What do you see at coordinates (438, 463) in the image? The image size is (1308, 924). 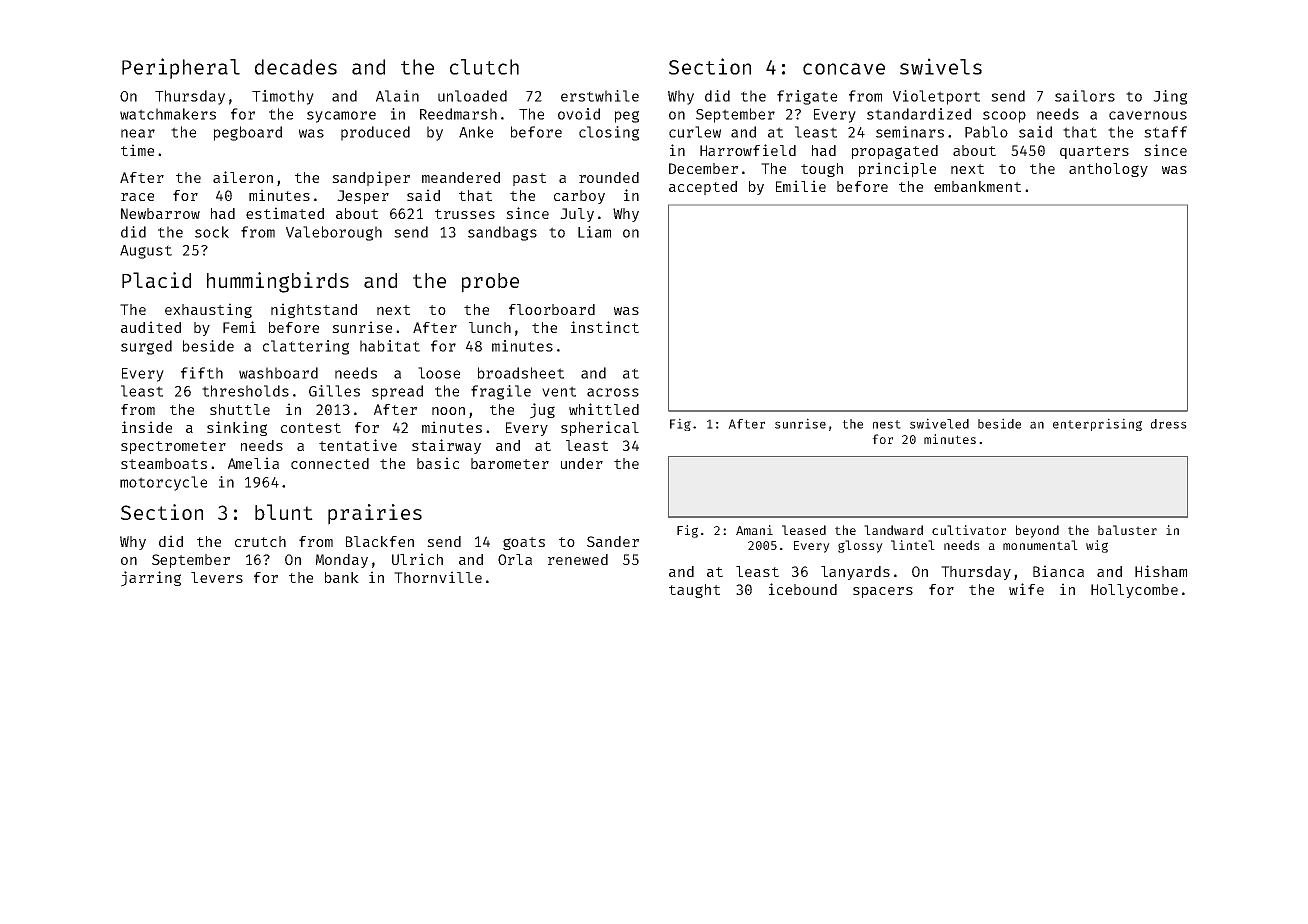 I see `basic` at bounding box center [438, 463].
